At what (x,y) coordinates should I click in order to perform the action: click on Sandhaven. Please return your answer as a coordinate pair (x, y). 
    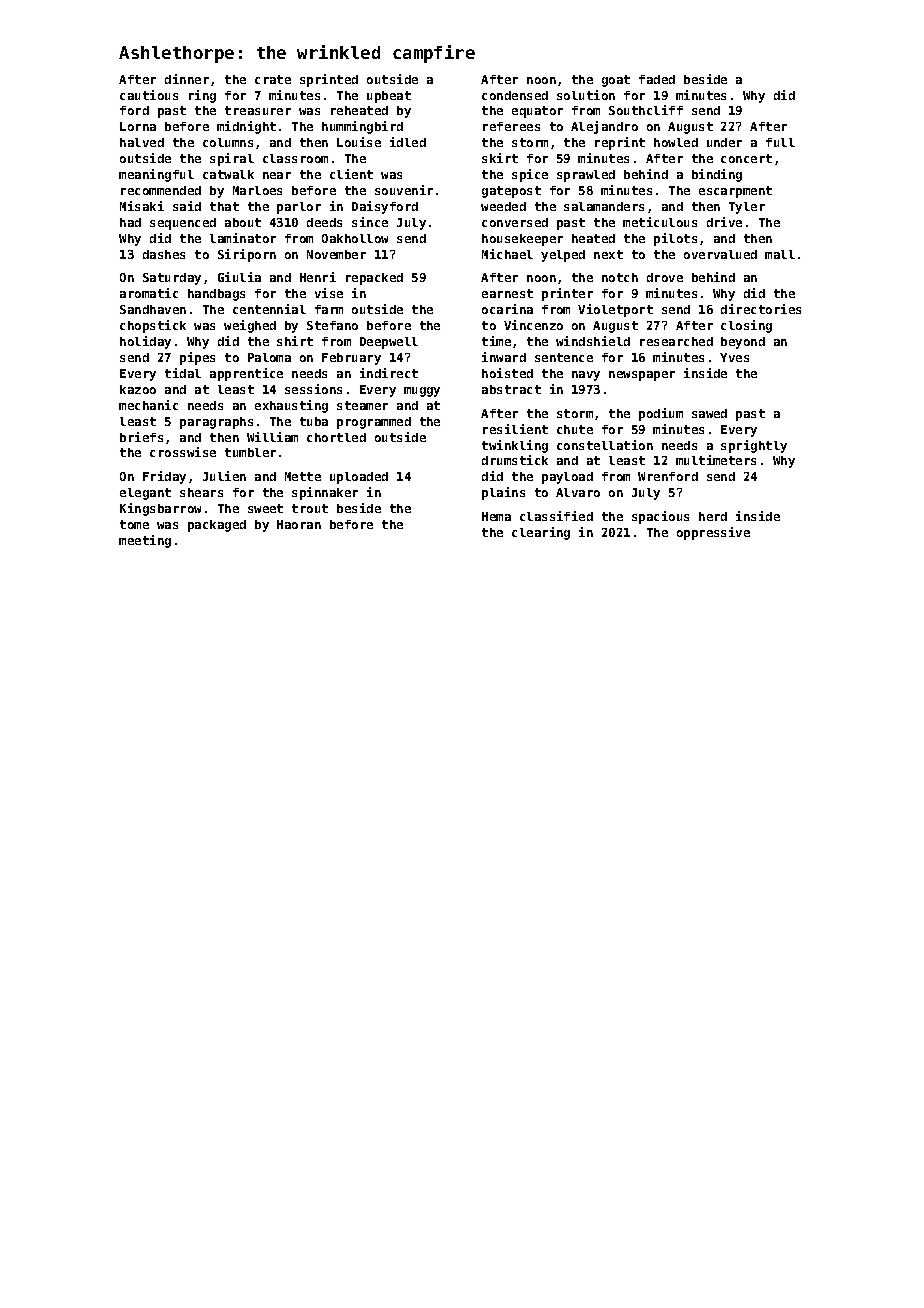
    Looking at the image, I should click on (153, 309).
